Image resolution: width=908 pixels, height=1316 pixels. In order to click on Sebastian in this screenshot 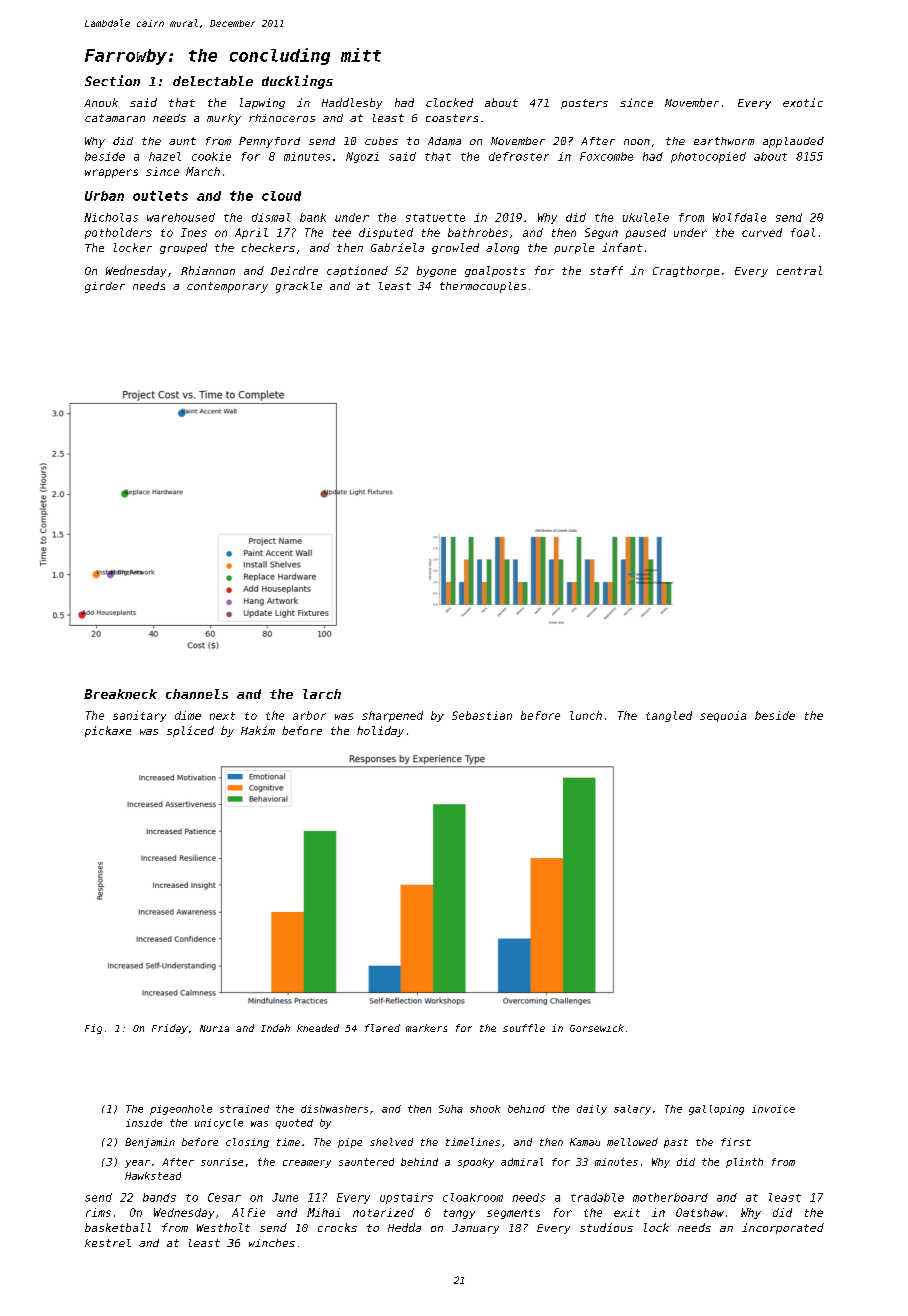, I will do `click(482, 715)`.
